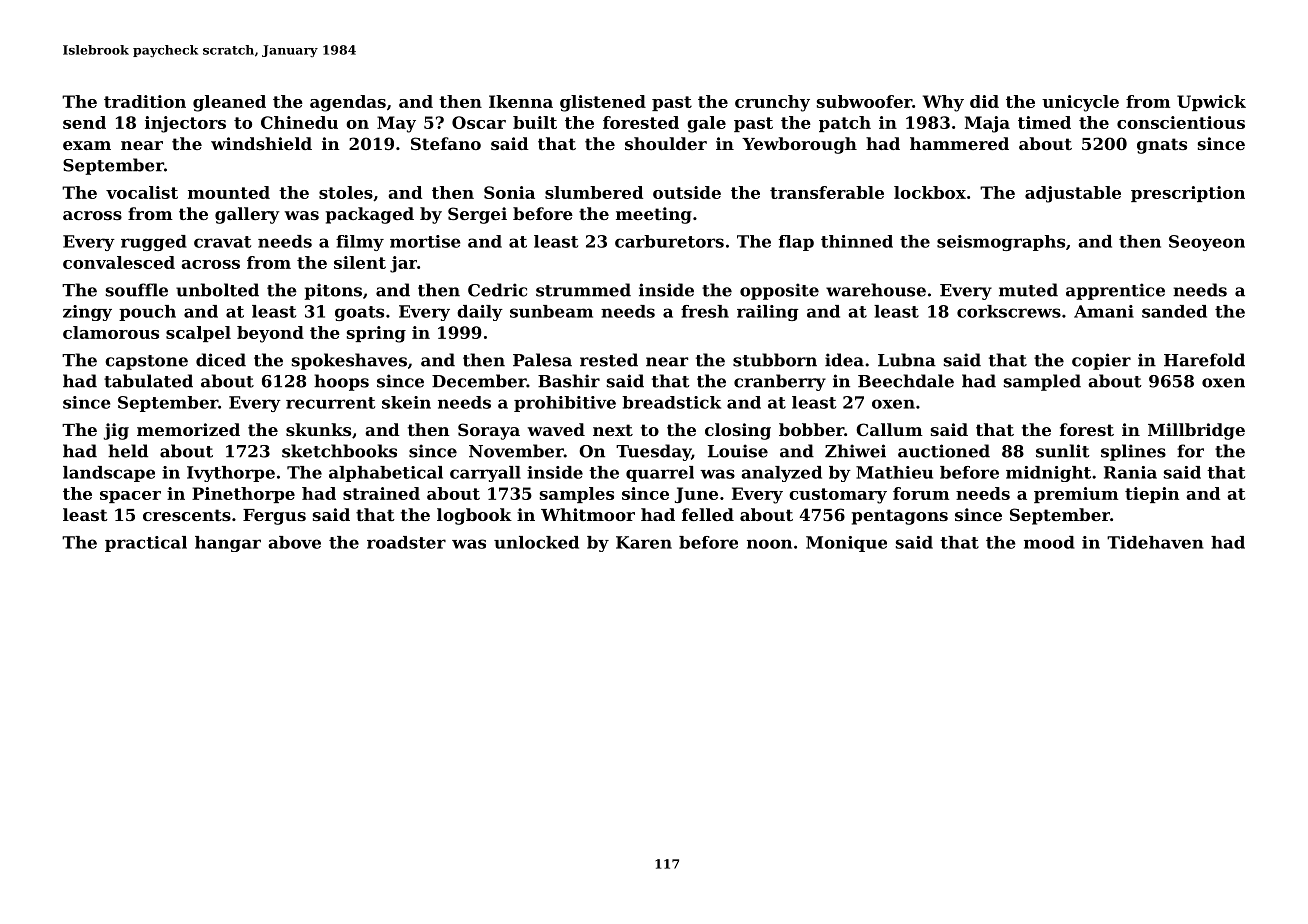  Describe the element at coordinates (348, 103) in the screenshot. I see `agendas` at that location.
